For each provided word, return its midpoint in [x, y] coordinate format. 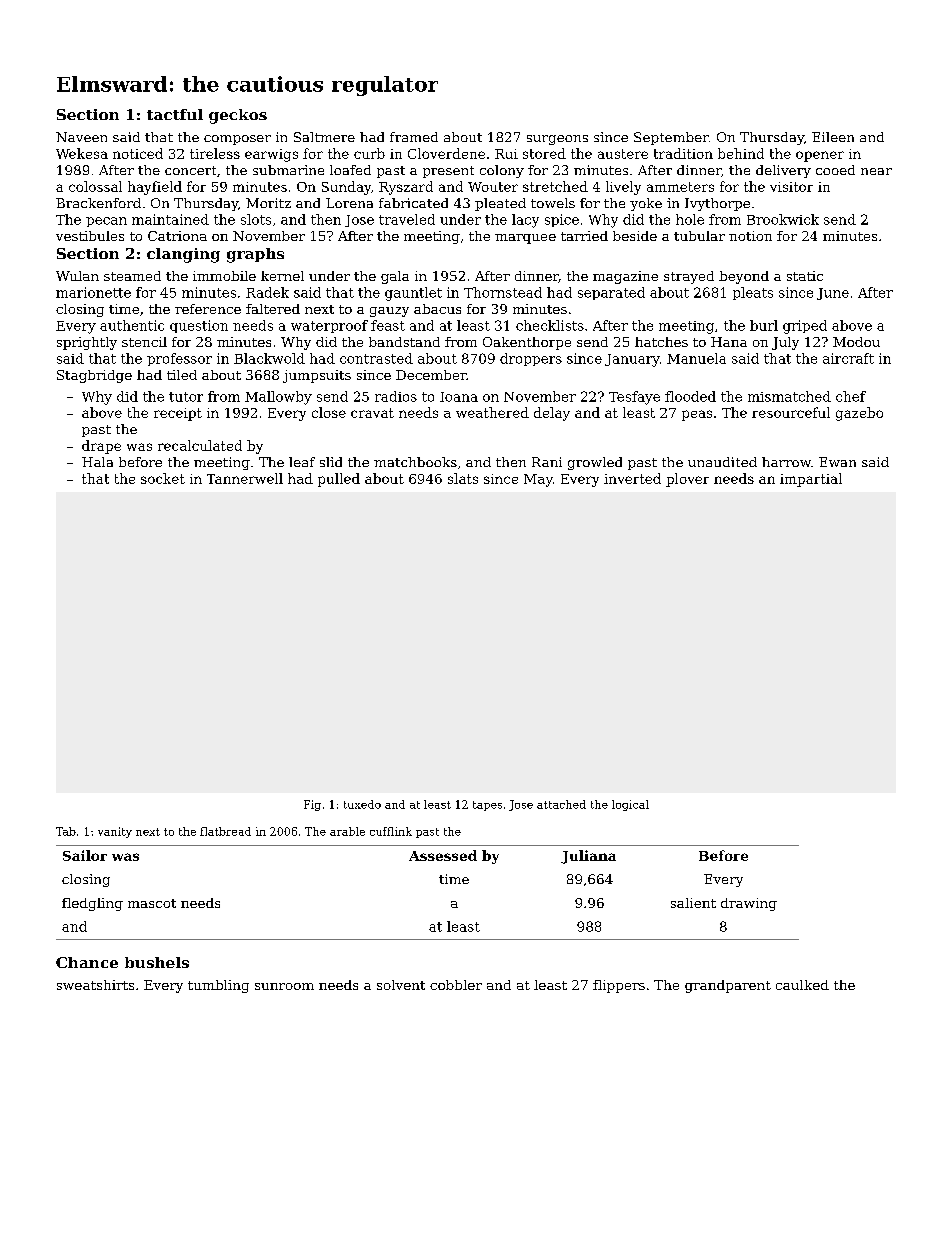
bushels [157, 962]
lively [623, 188]
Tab [66, 831]
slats [463, 478]
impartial [811, 480]
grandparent [728, 986]
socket [163, 478]
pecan [106, 222]
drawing [749, 904]
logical [630, 805]
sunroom [284, 986]
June [833, 294]
